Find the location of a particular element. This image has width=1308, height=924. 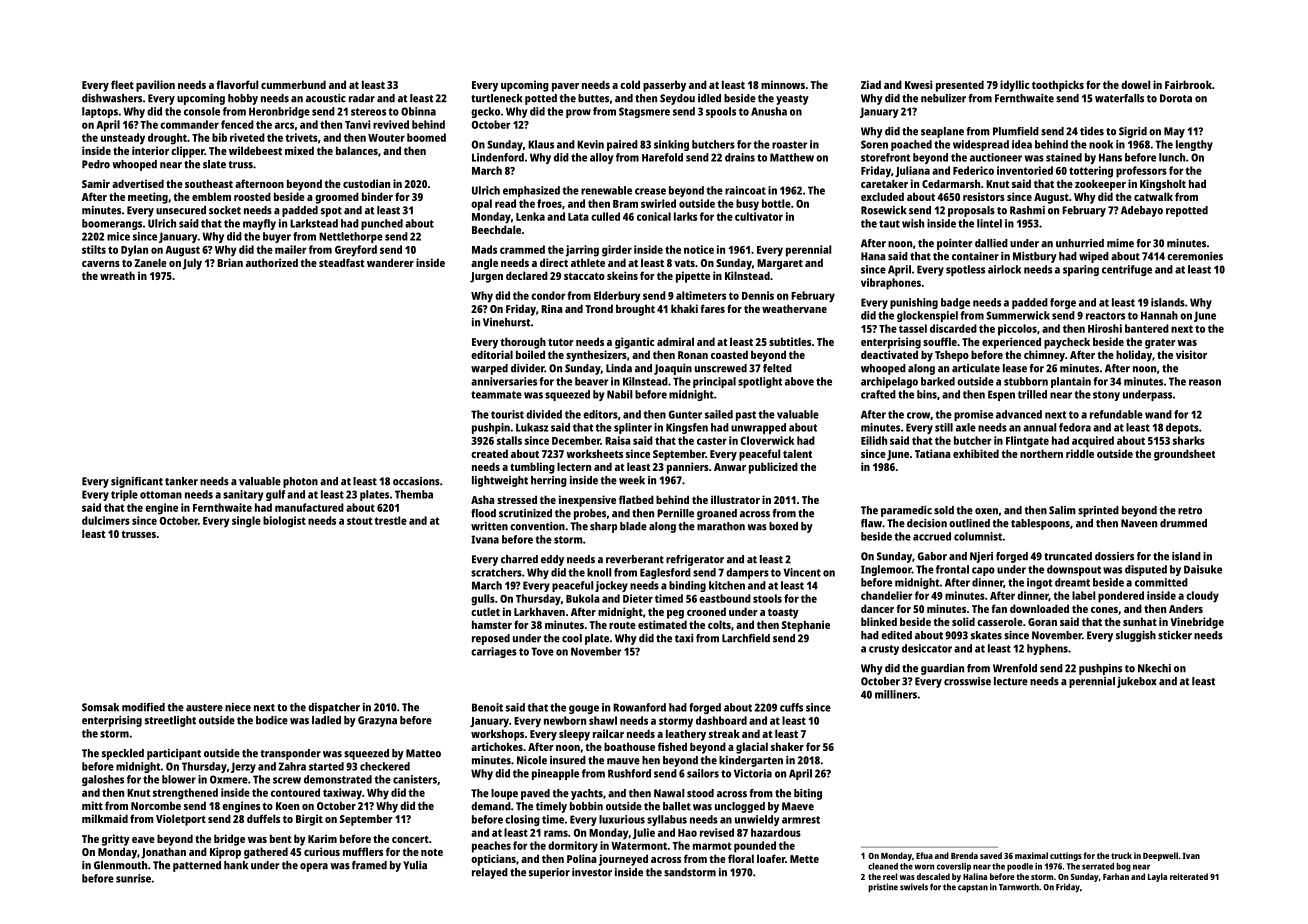

Fairbrook is located at coordinates (1188, 84).
